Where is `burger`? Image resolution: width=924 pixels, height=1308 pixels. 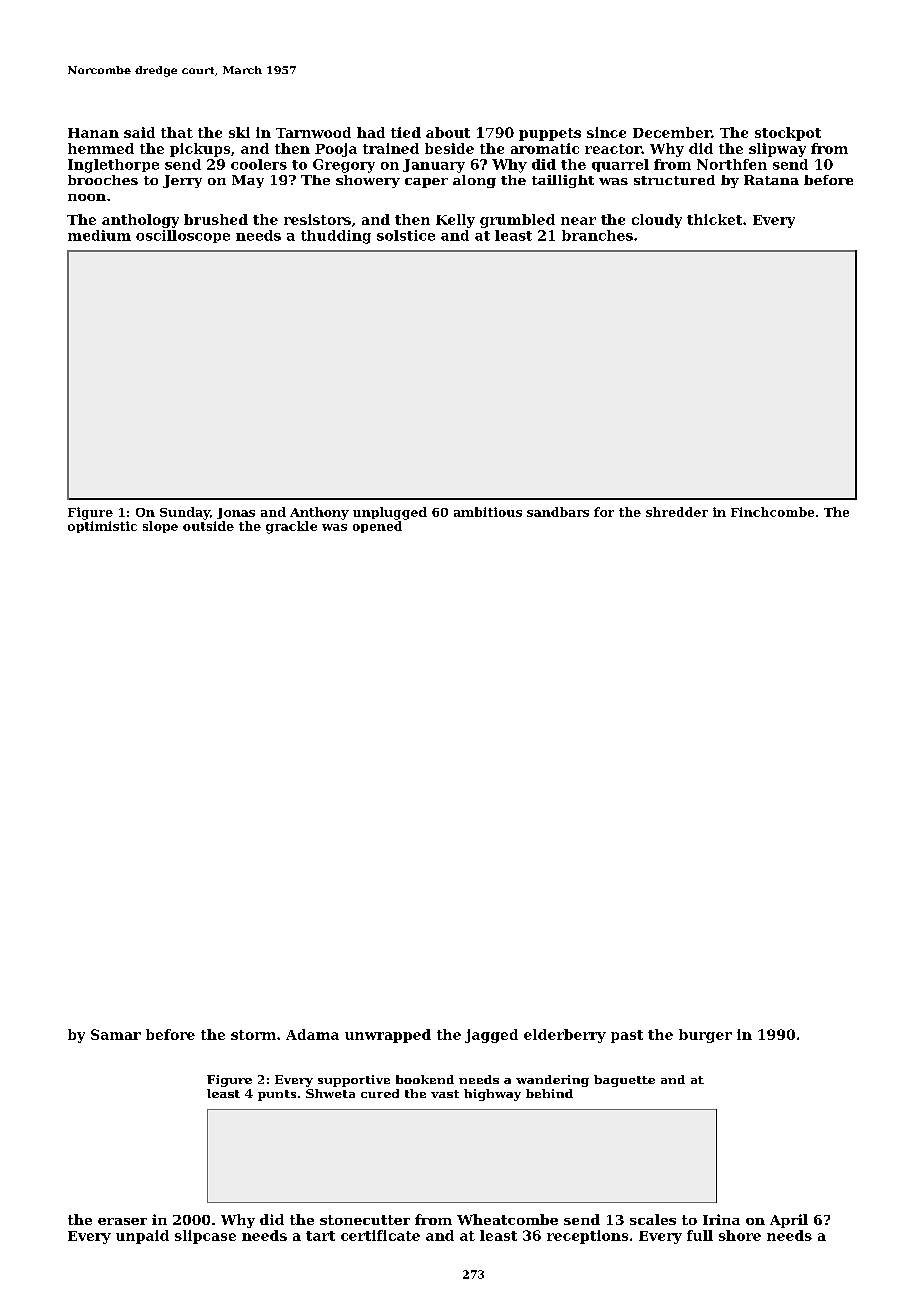
burger is located at coordinates (705, 1036).
